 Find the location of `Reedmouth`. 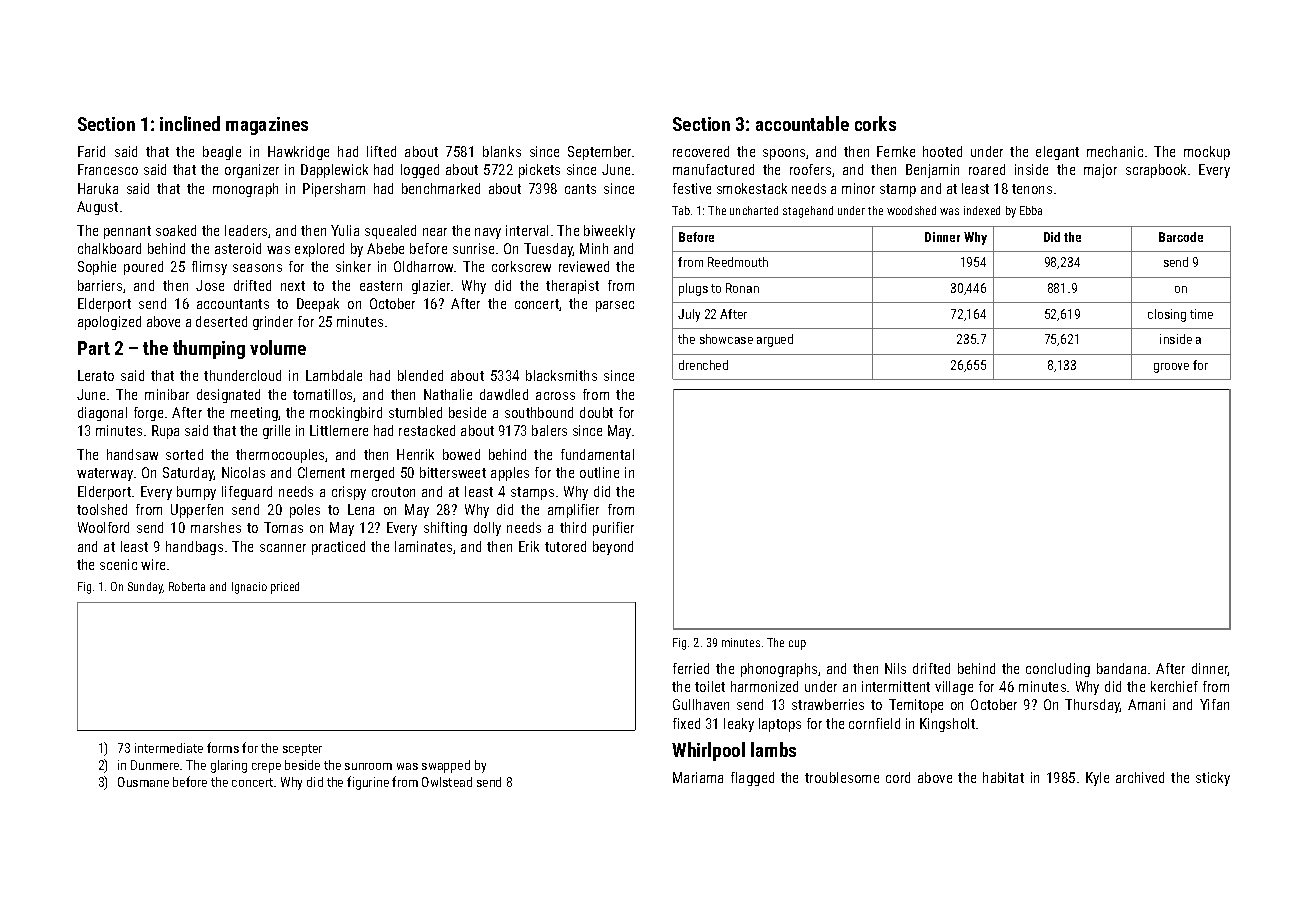

Reedmouth is located at coordinates (738, 262).
